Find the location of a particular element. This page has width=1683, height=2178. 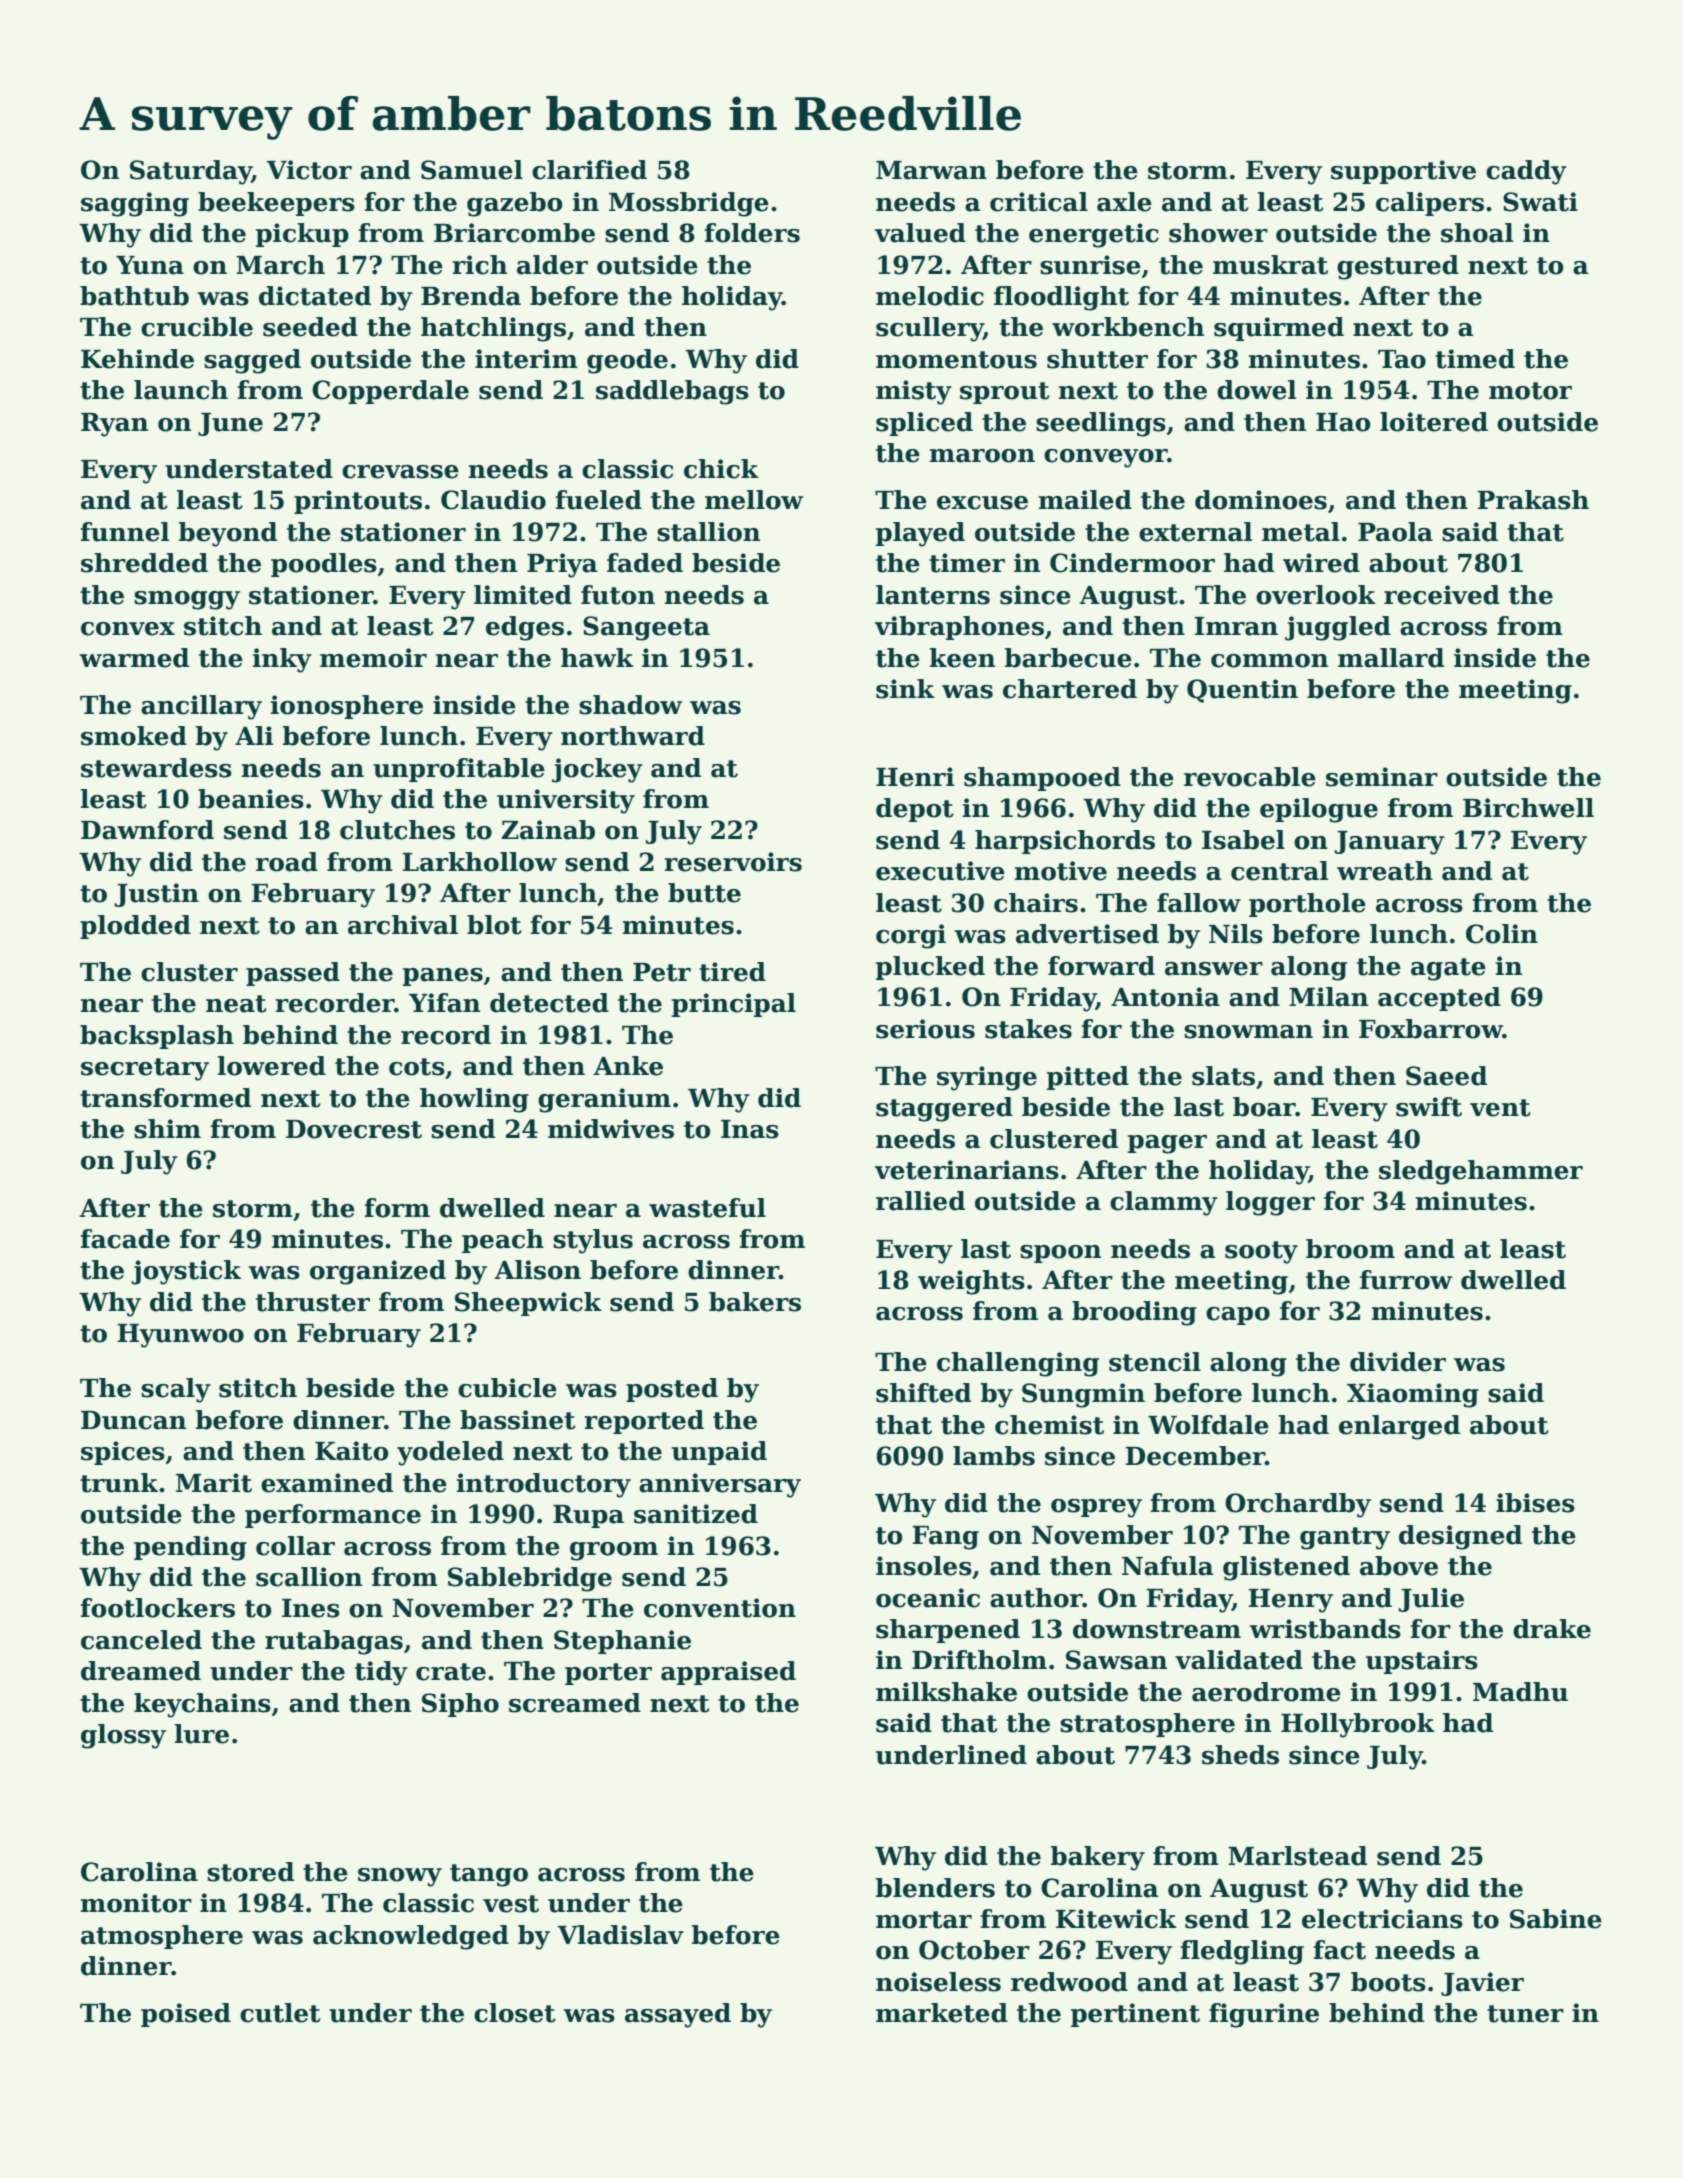

shoal is located at coordinates (1477, 233).
